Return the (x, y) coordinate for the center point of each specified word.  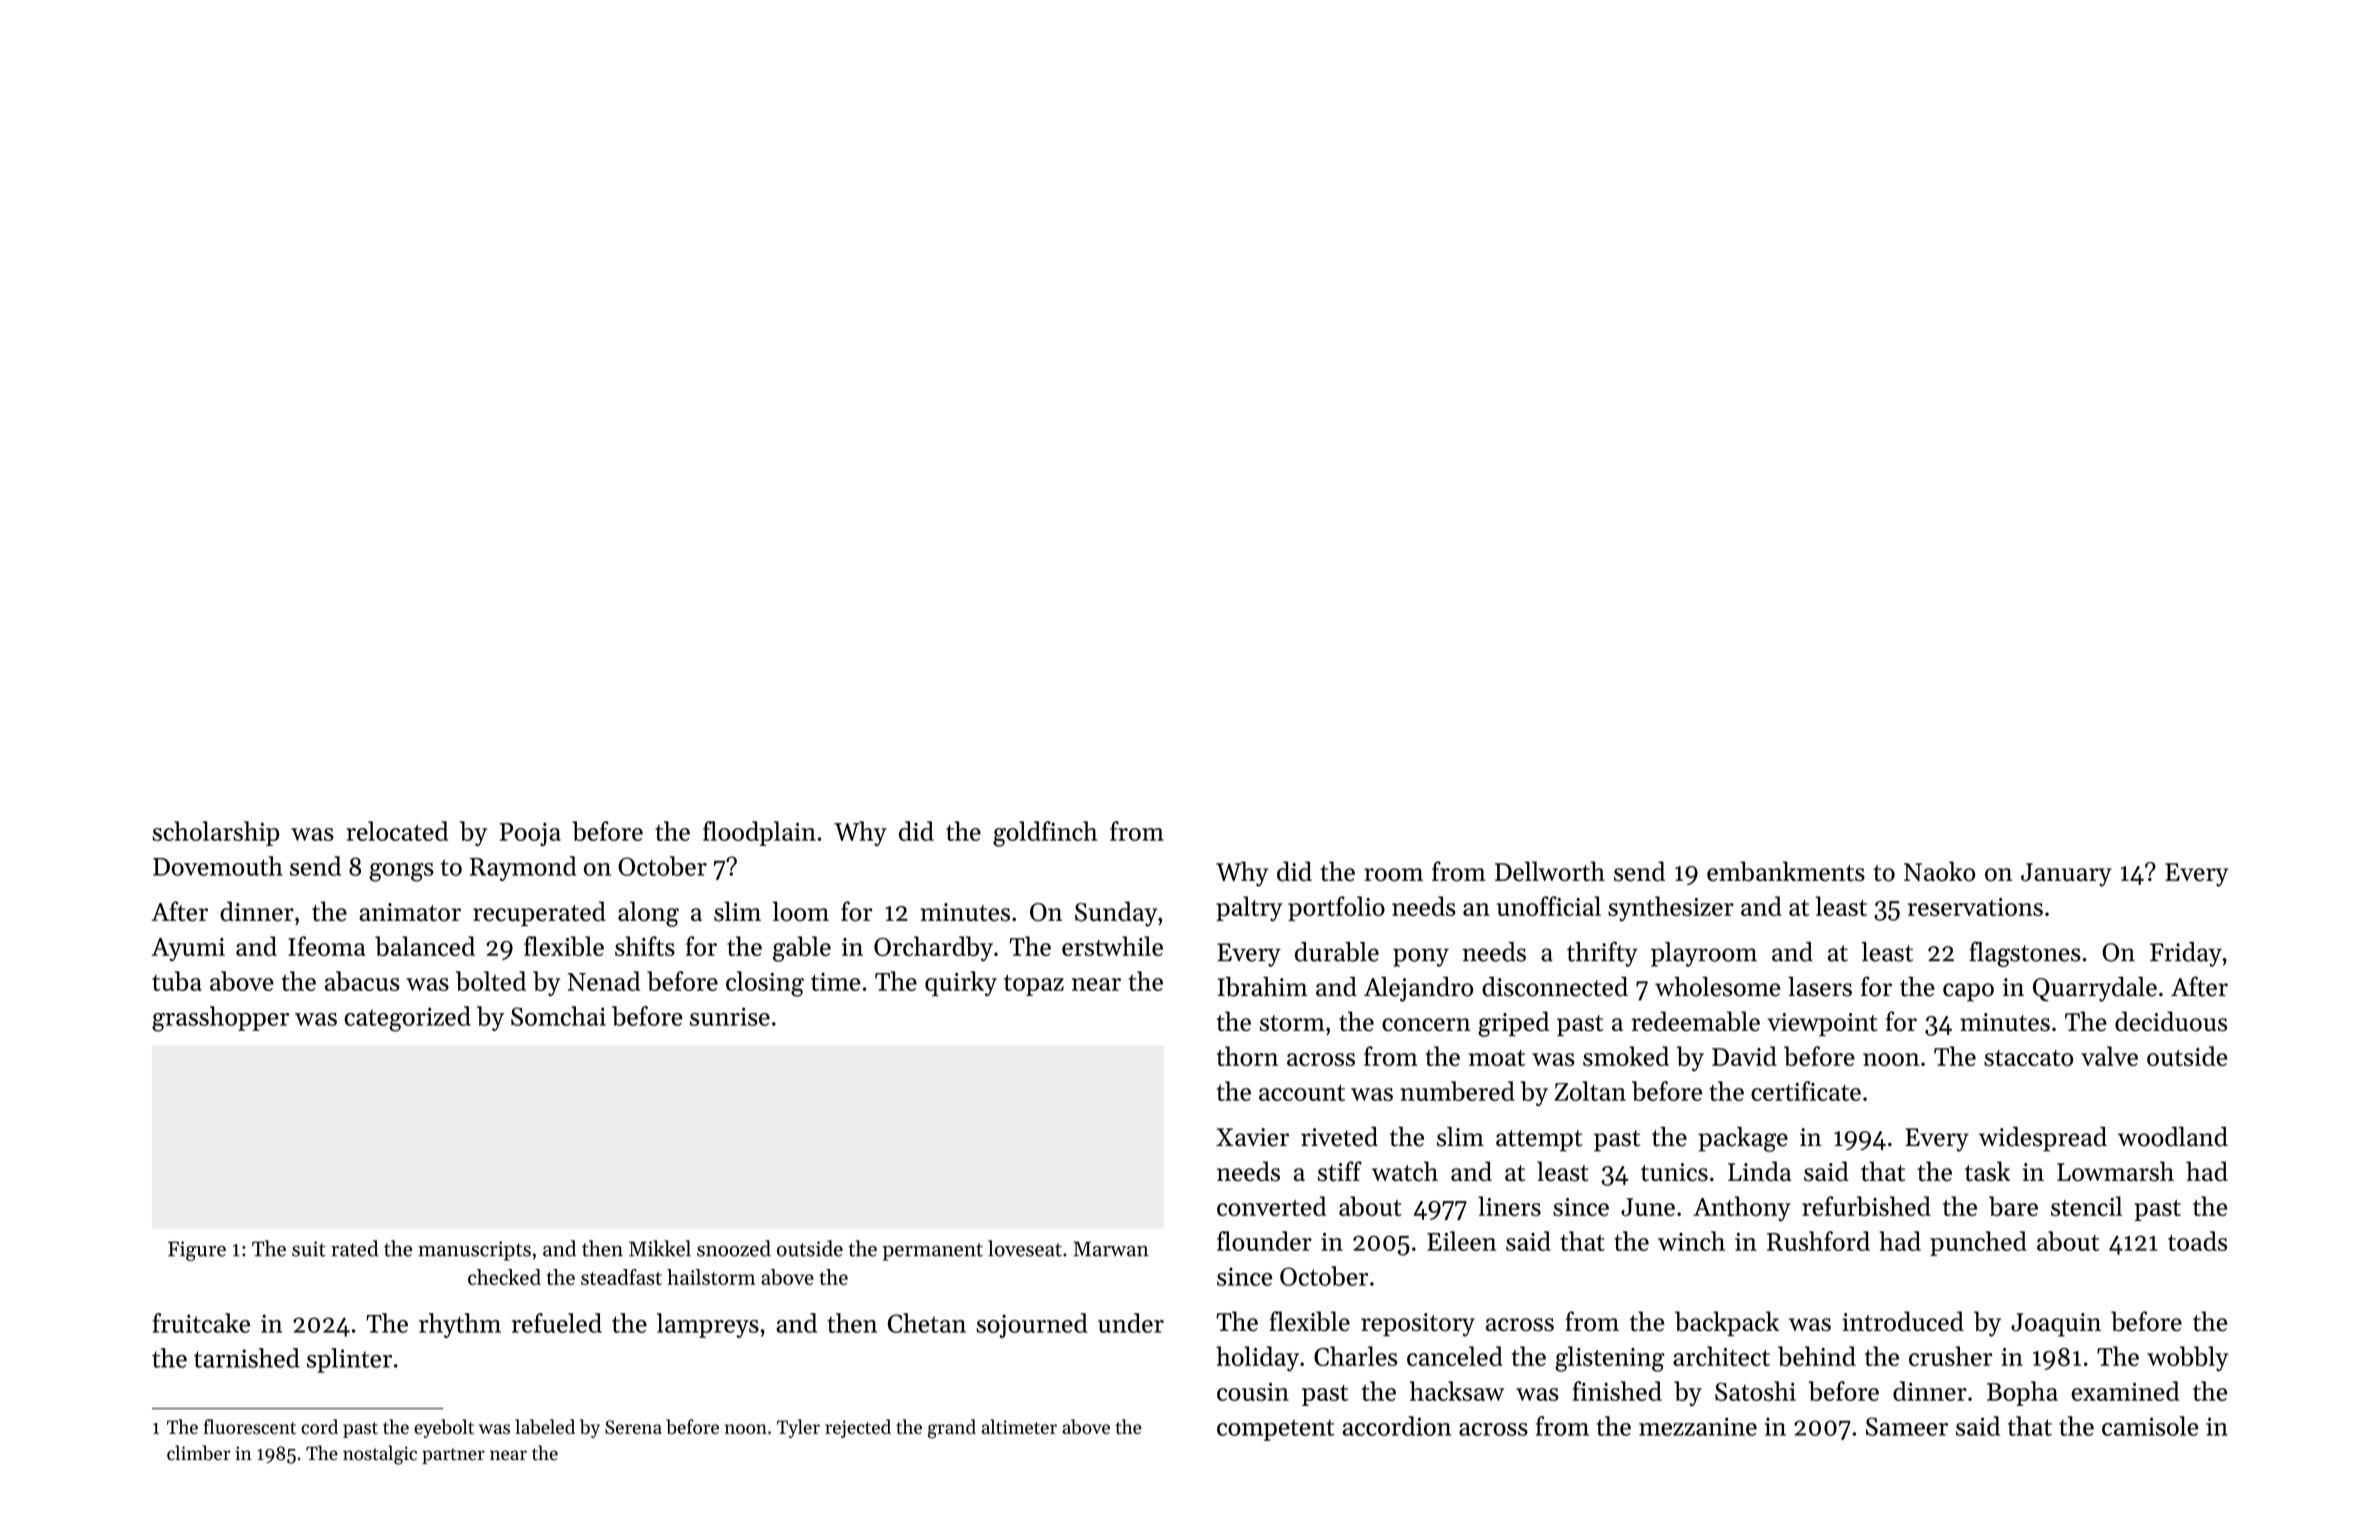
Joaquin (2056, 1325)
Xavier (1252, 1137)
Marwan (1111, 1249)
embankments (1786, 871)
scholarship (215, 833)
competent (1276, 1430)
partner (453, 1456)
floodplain (759, 833)
